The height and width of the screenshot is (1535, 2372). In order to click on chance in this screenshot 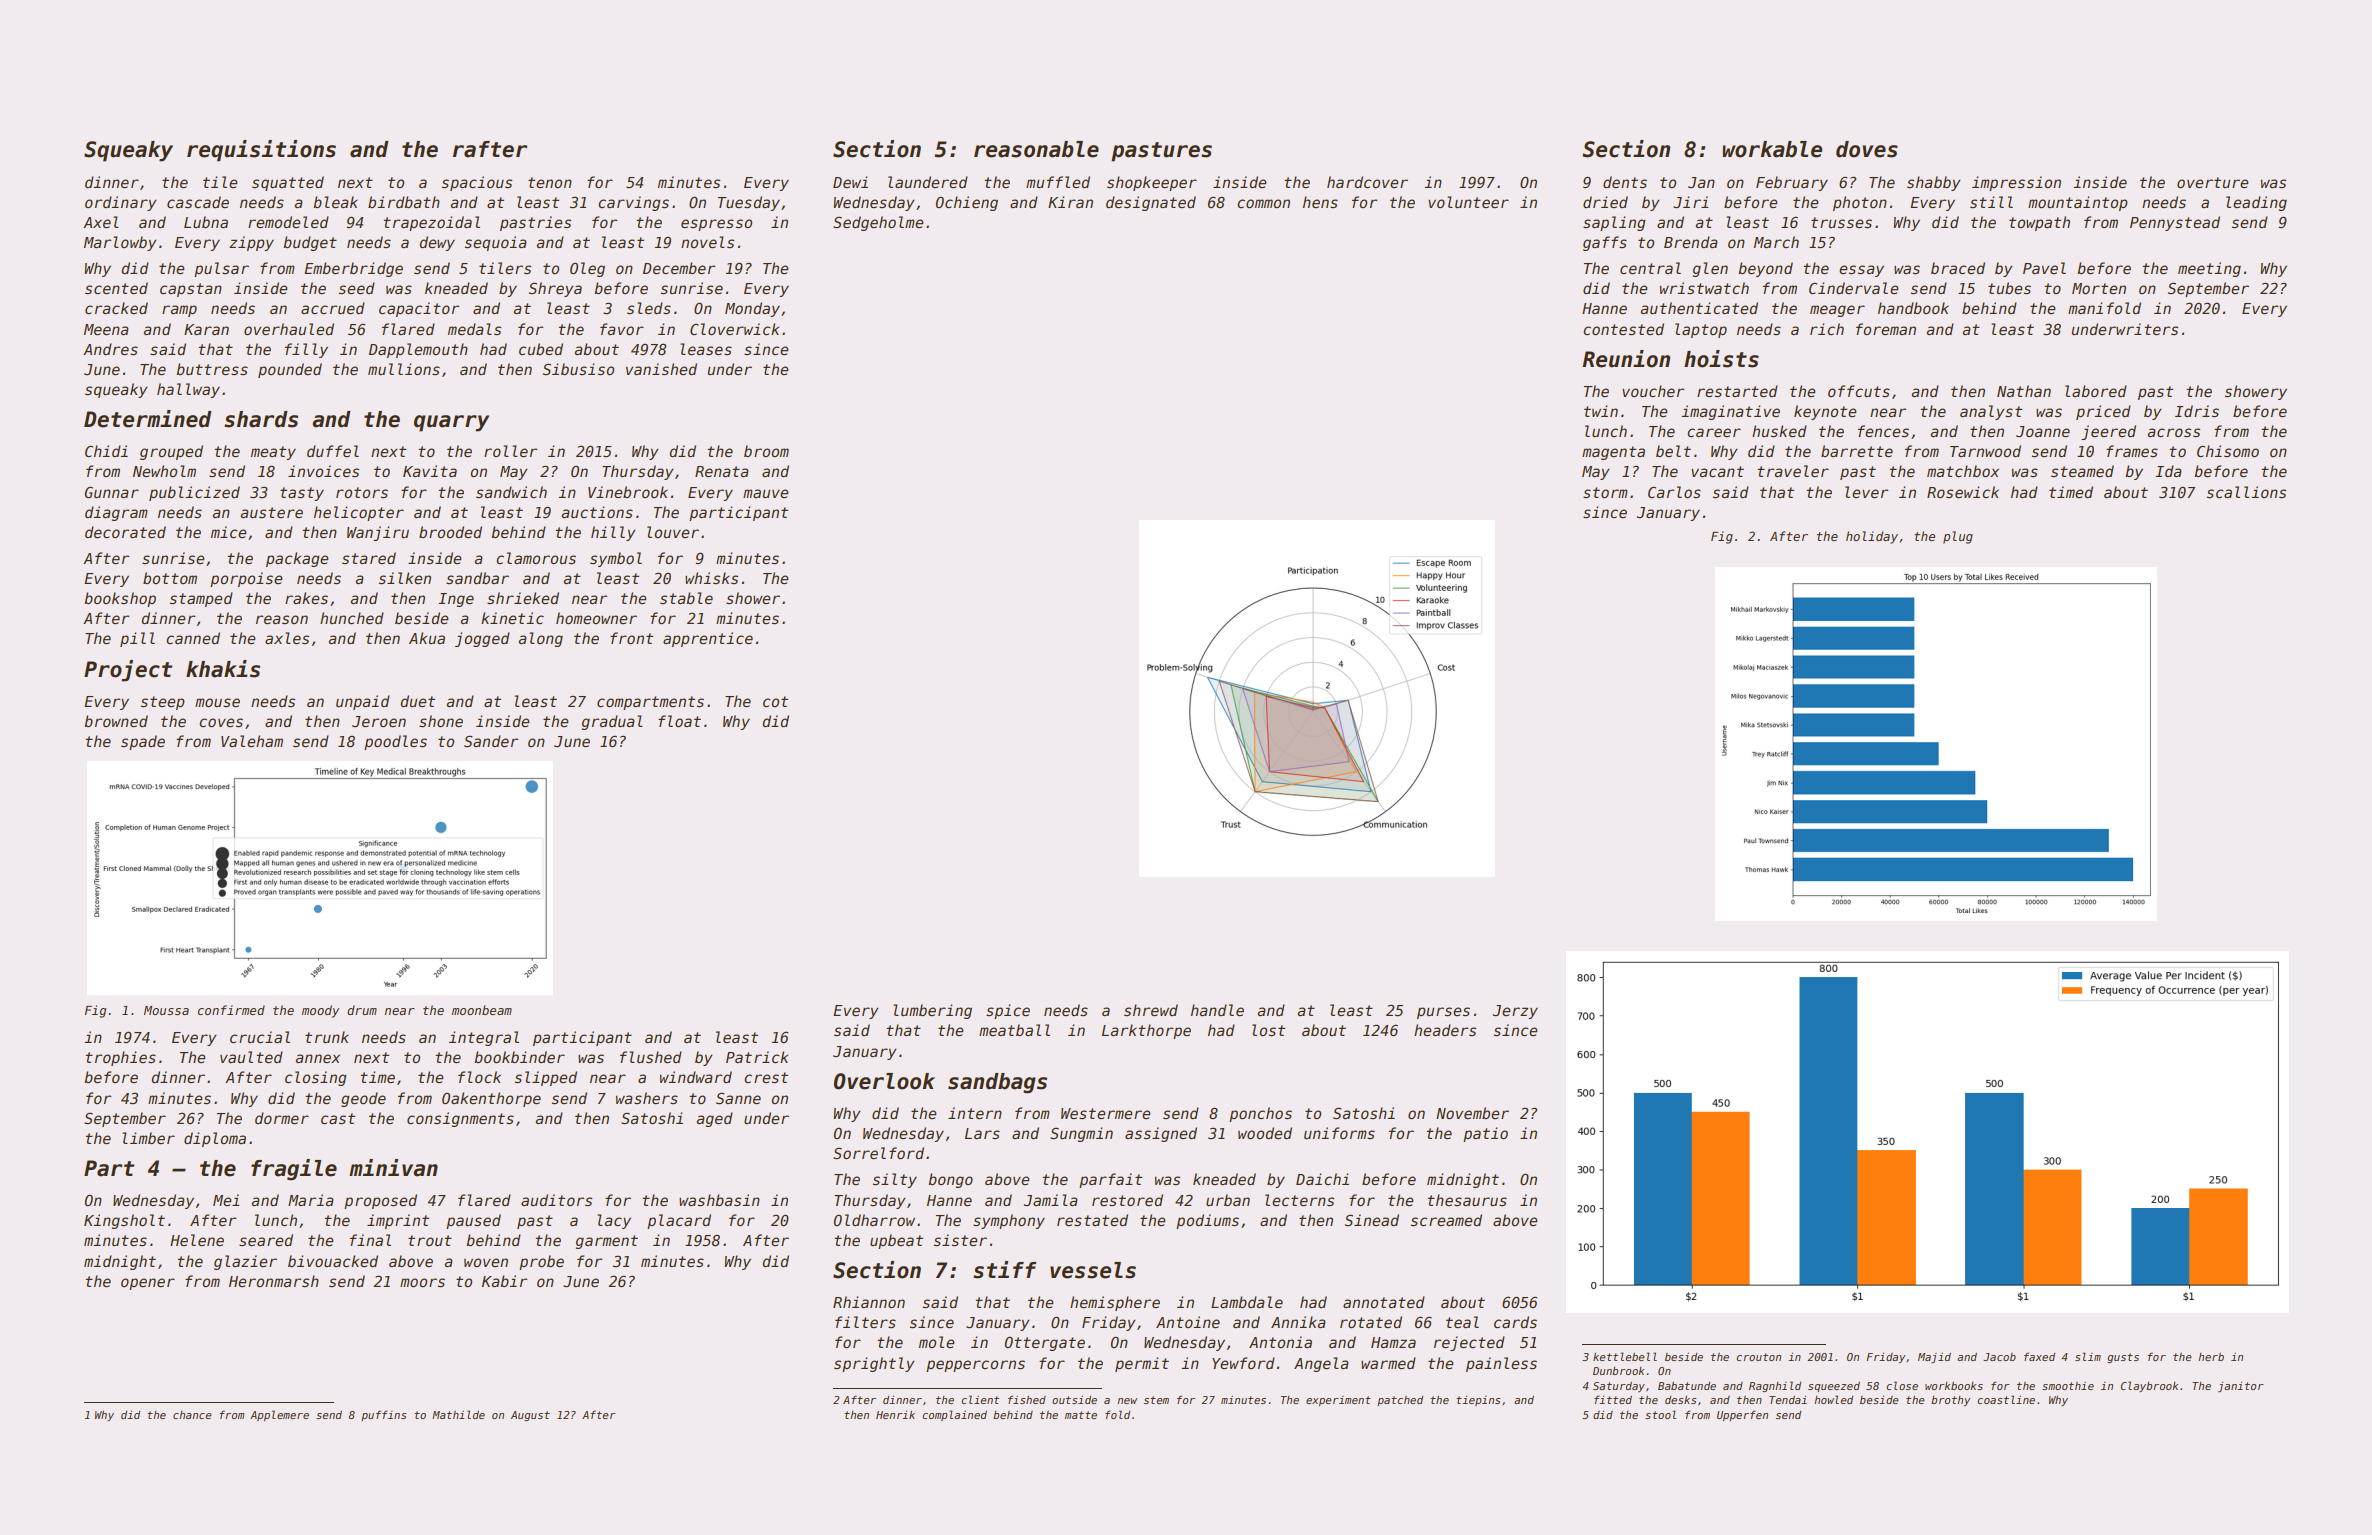, I will do `click(192, 1415)`.
